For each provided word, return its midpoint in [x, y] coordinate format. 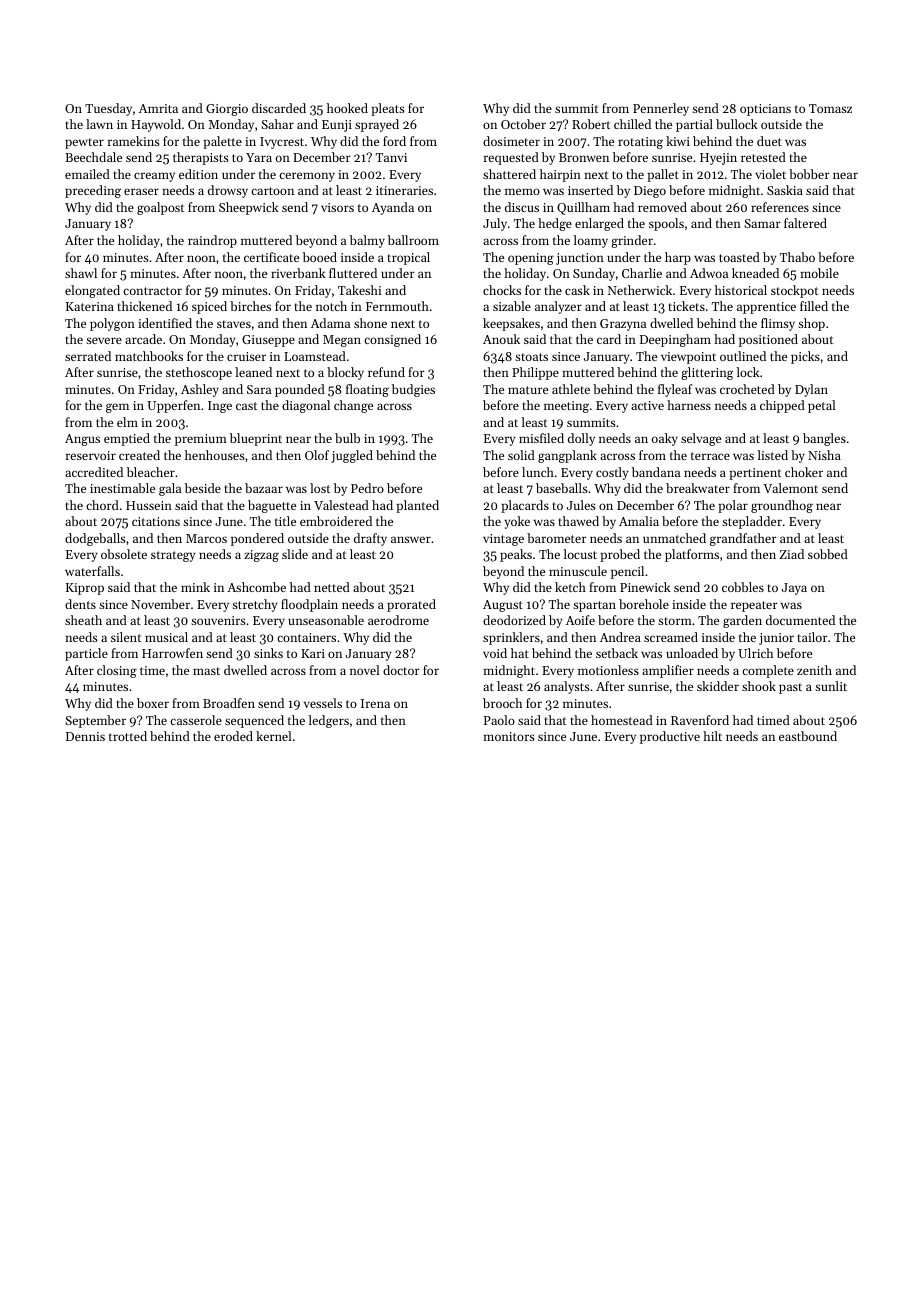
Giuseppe [268, 341]
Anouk [501, 339]
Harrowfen [172, 653]
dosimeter [511, 141]
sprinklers [511, 638]
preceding [93, 191]
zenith [814, 670]
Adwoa [709, 273]
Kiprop [85, 589]
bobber [809, 174]
